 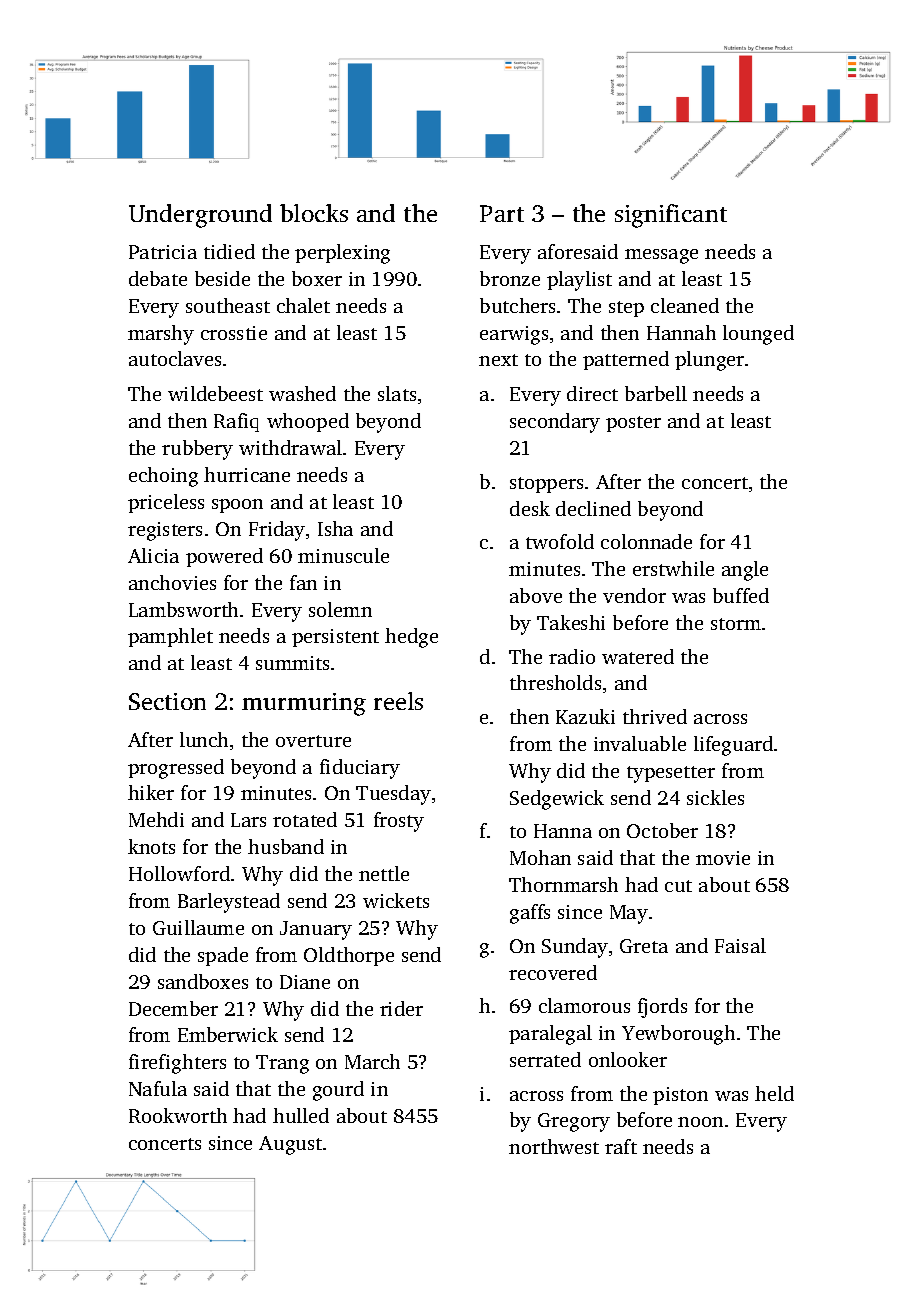 I want to click on reels, so click(x=398, y=701).
